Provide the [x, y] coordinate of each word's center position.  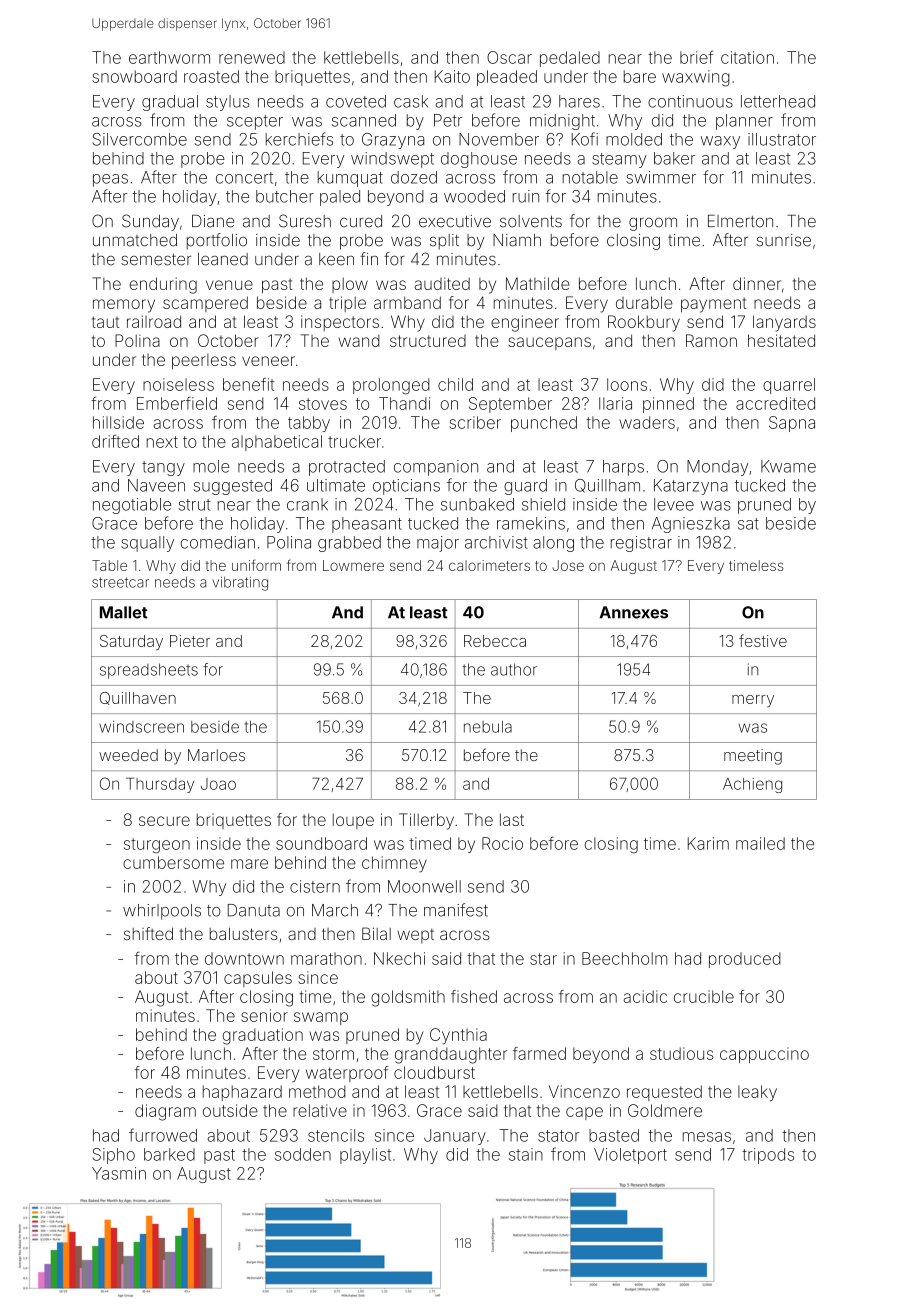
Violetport [630, 1156]
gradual [170, 103]
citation [747, 57]
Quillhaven [138, 698]
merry [753, 701]
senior [264, 1015]
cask [411, 101]
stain [526, 1154]
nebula [488, 727]
